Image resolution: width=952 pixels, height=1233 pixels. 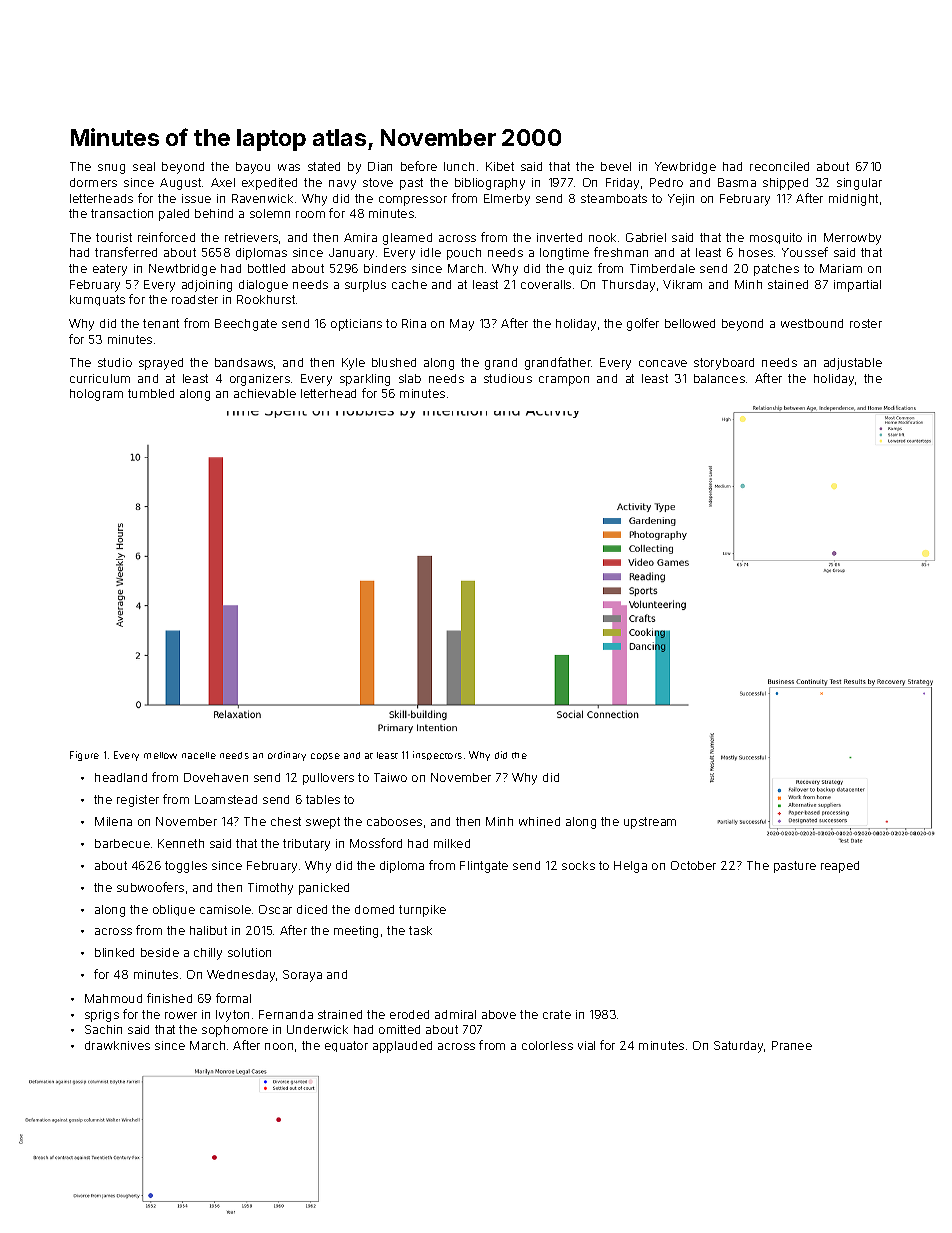 What do you see at coordinates (150, 887) in the page?
I see `subwoofers` at bounding box center [150, 887].
